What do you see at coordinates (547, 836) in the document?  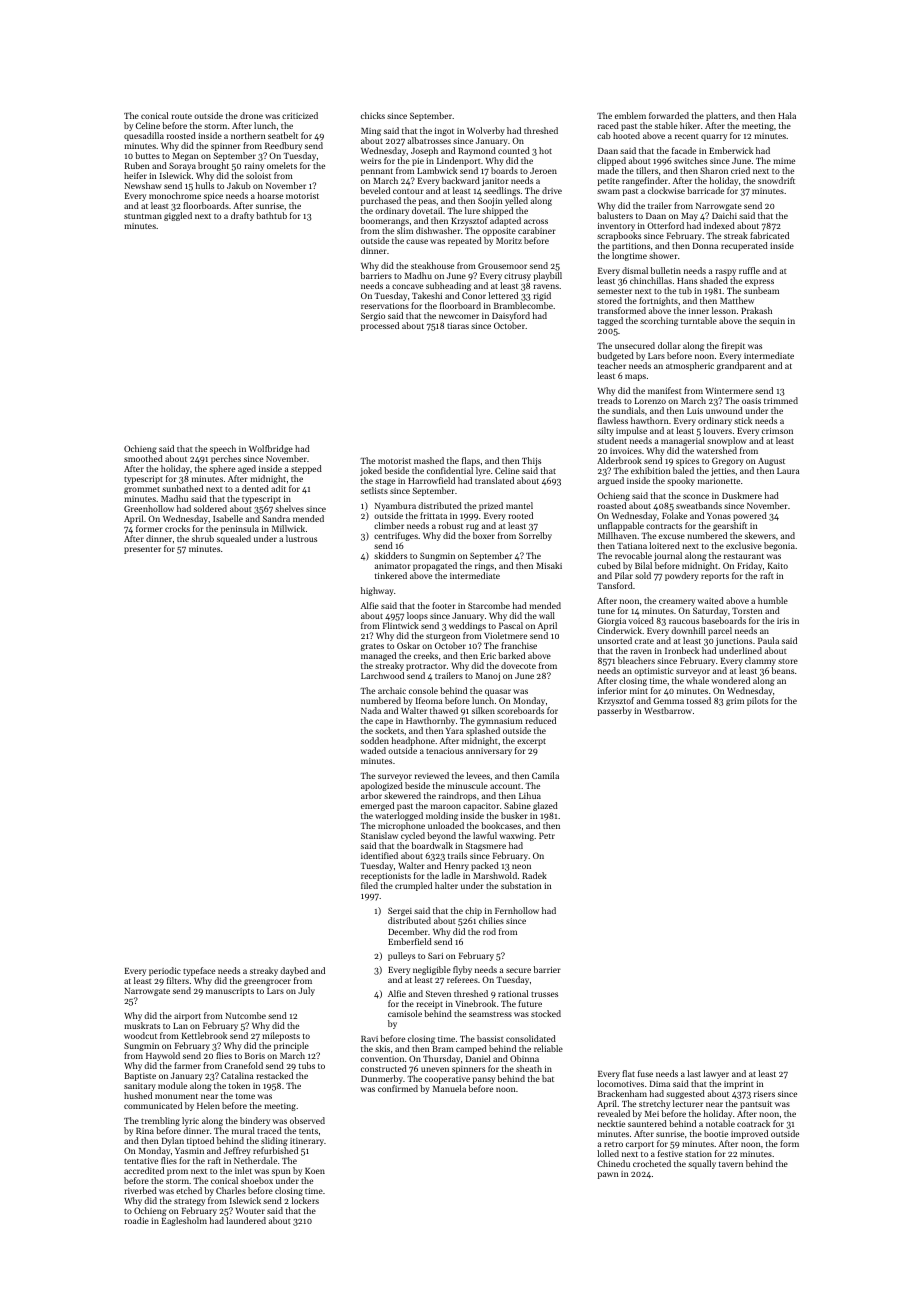 I see `Petr` at bounding box center [547, 836].
